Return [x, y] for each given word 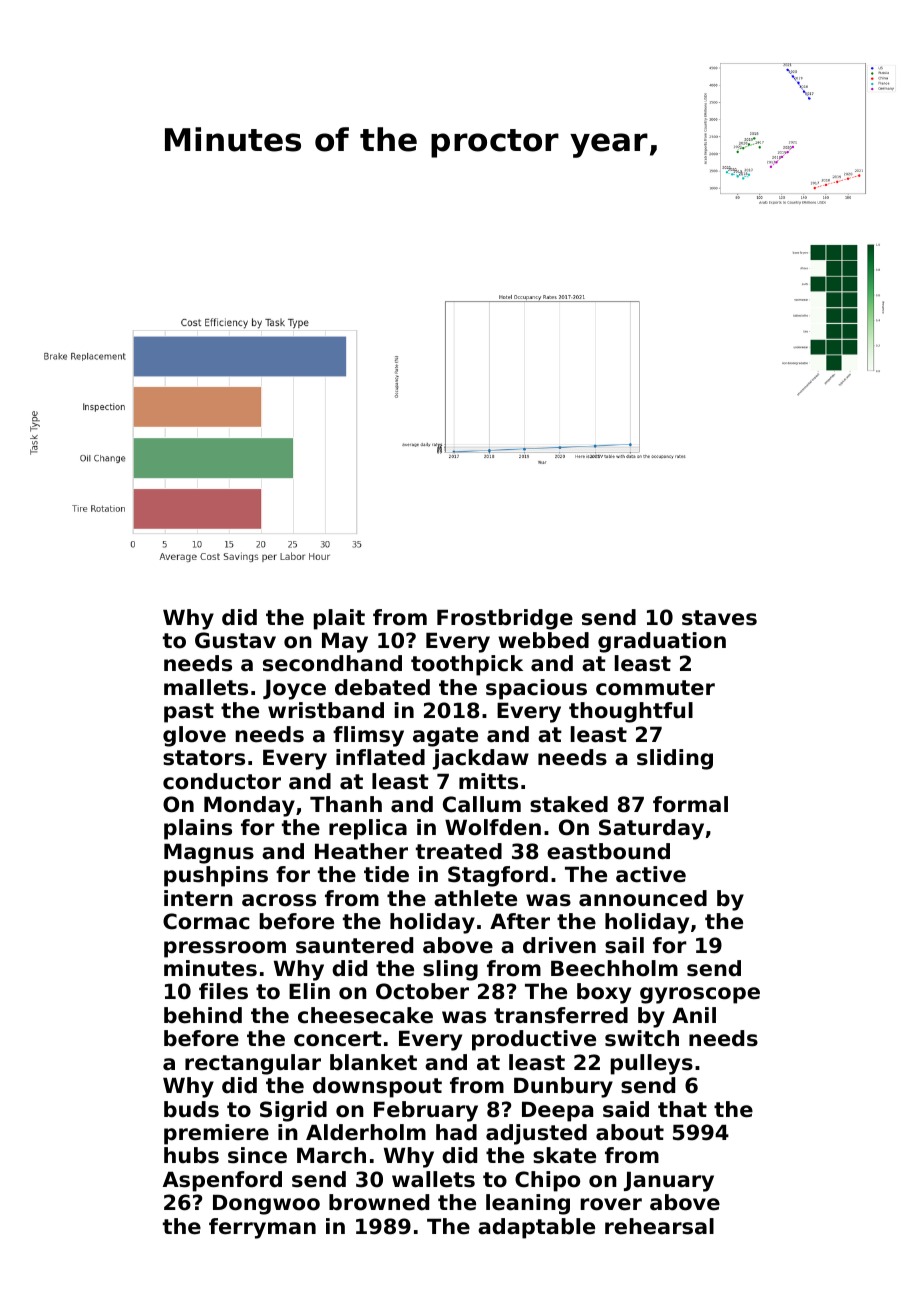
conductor [222, 781]
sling [450, 970]
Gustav [235, 640]
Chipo [547, 1181]
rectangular [253, 1064]
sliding [675, 759]
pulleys [652, 1064]
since [257, 1155]
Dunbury [563, 1087]
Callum [482, 804]
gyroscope [700, 995]
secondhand [332, 663]
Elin [309, 991]
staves [719, 618]
